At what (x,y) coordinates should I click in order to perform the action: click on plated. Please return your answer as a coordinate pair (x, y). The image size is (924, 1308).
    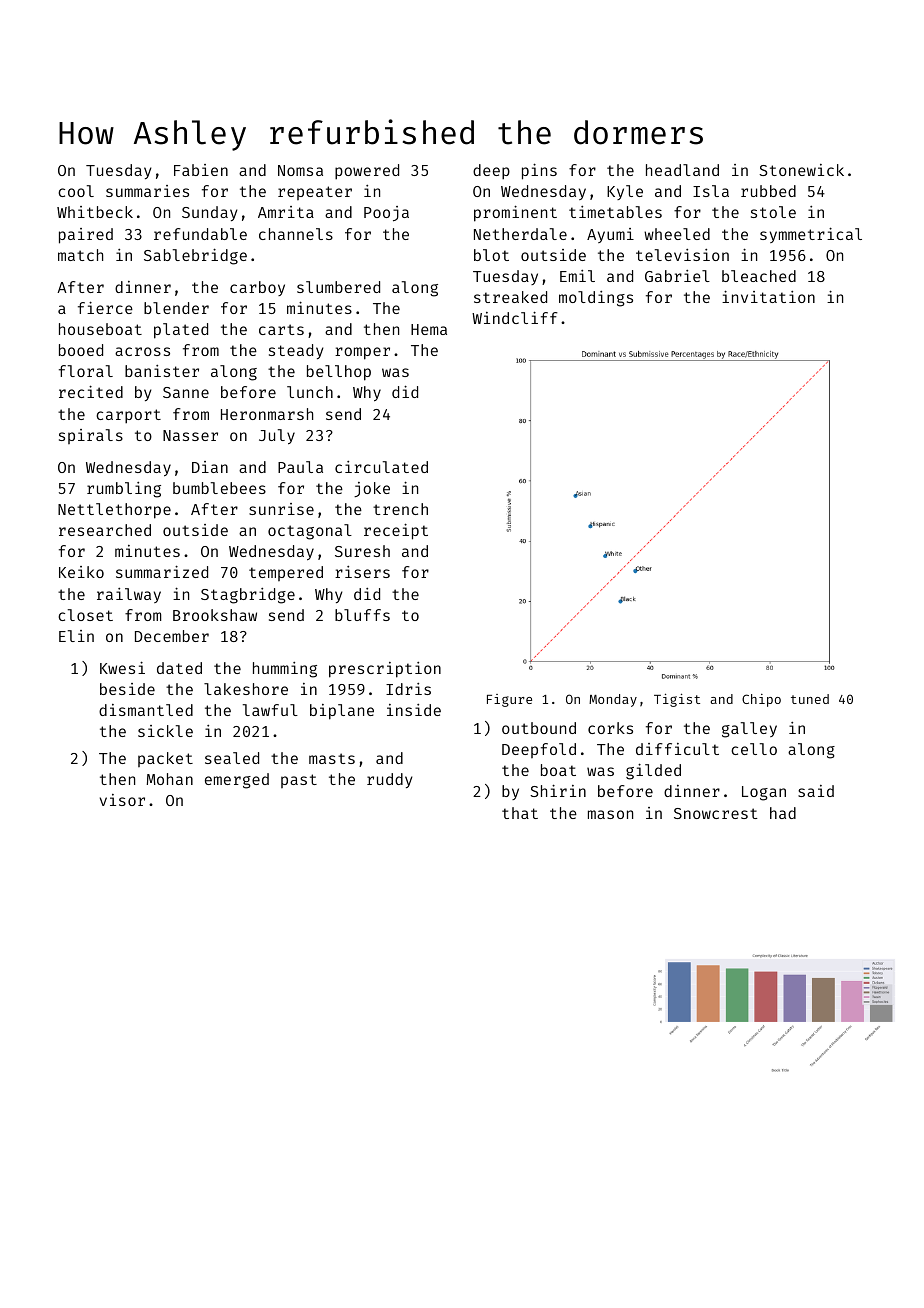
    Looking at the image, I should click on (181, 331).
